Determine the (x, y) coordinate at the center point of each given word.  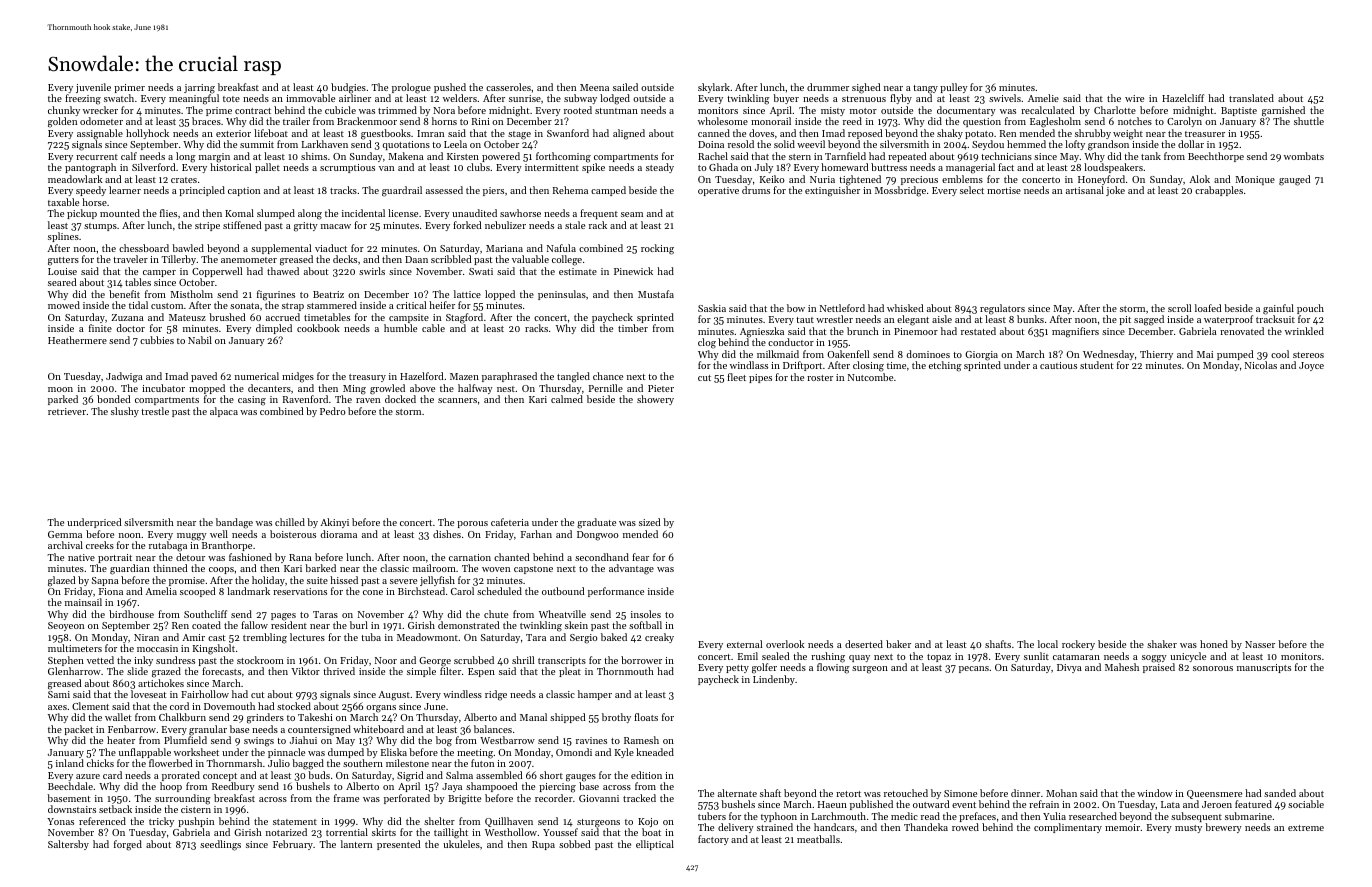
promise (187, 581)
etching (945, 366)
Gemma (65, 534)
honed (1214, 644)
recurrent (97, 157)
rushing (828, 657)
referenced (102, 821)
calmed (567, 399)
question (982, 122)
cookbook (318, 328)
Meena (594, 87)
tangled (573, 377)
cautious (1058, 365)
